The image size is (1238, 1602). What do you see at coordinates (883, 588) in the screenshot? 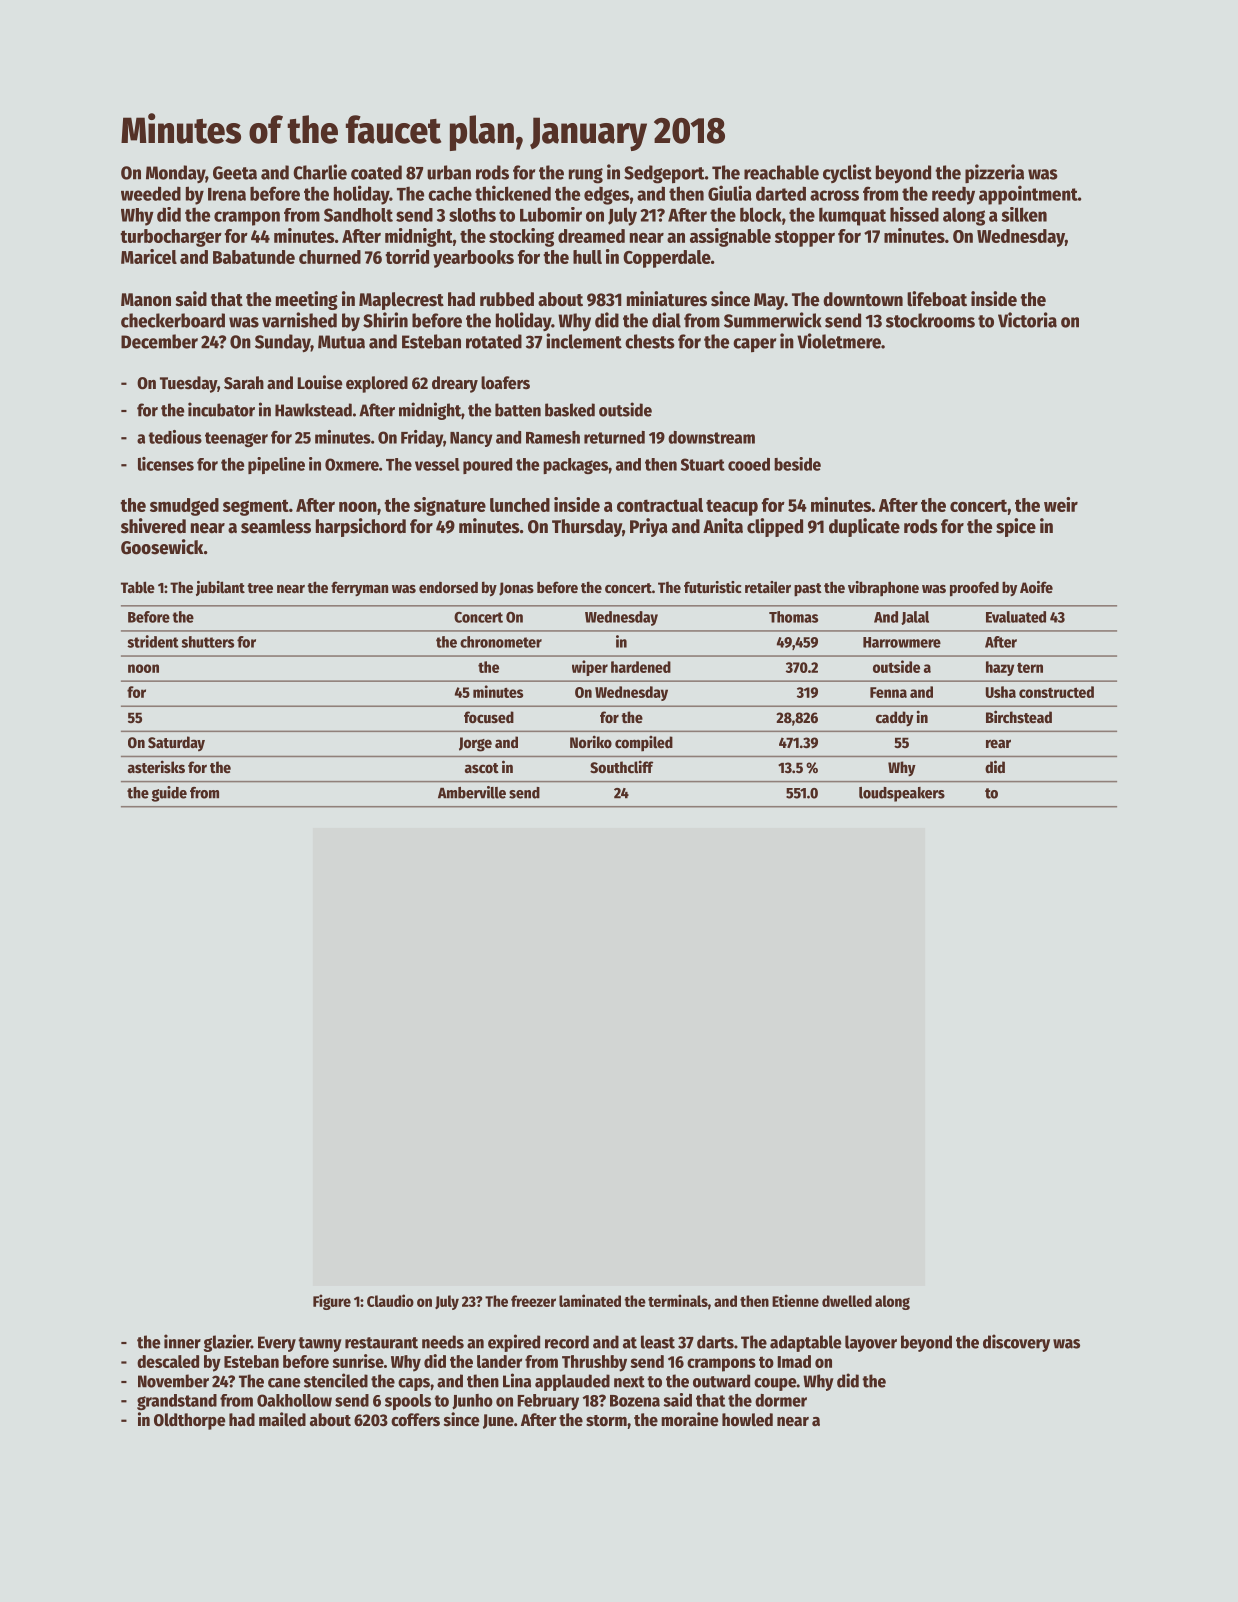
I see `vibraphone` at bounding box center [883, 588].
